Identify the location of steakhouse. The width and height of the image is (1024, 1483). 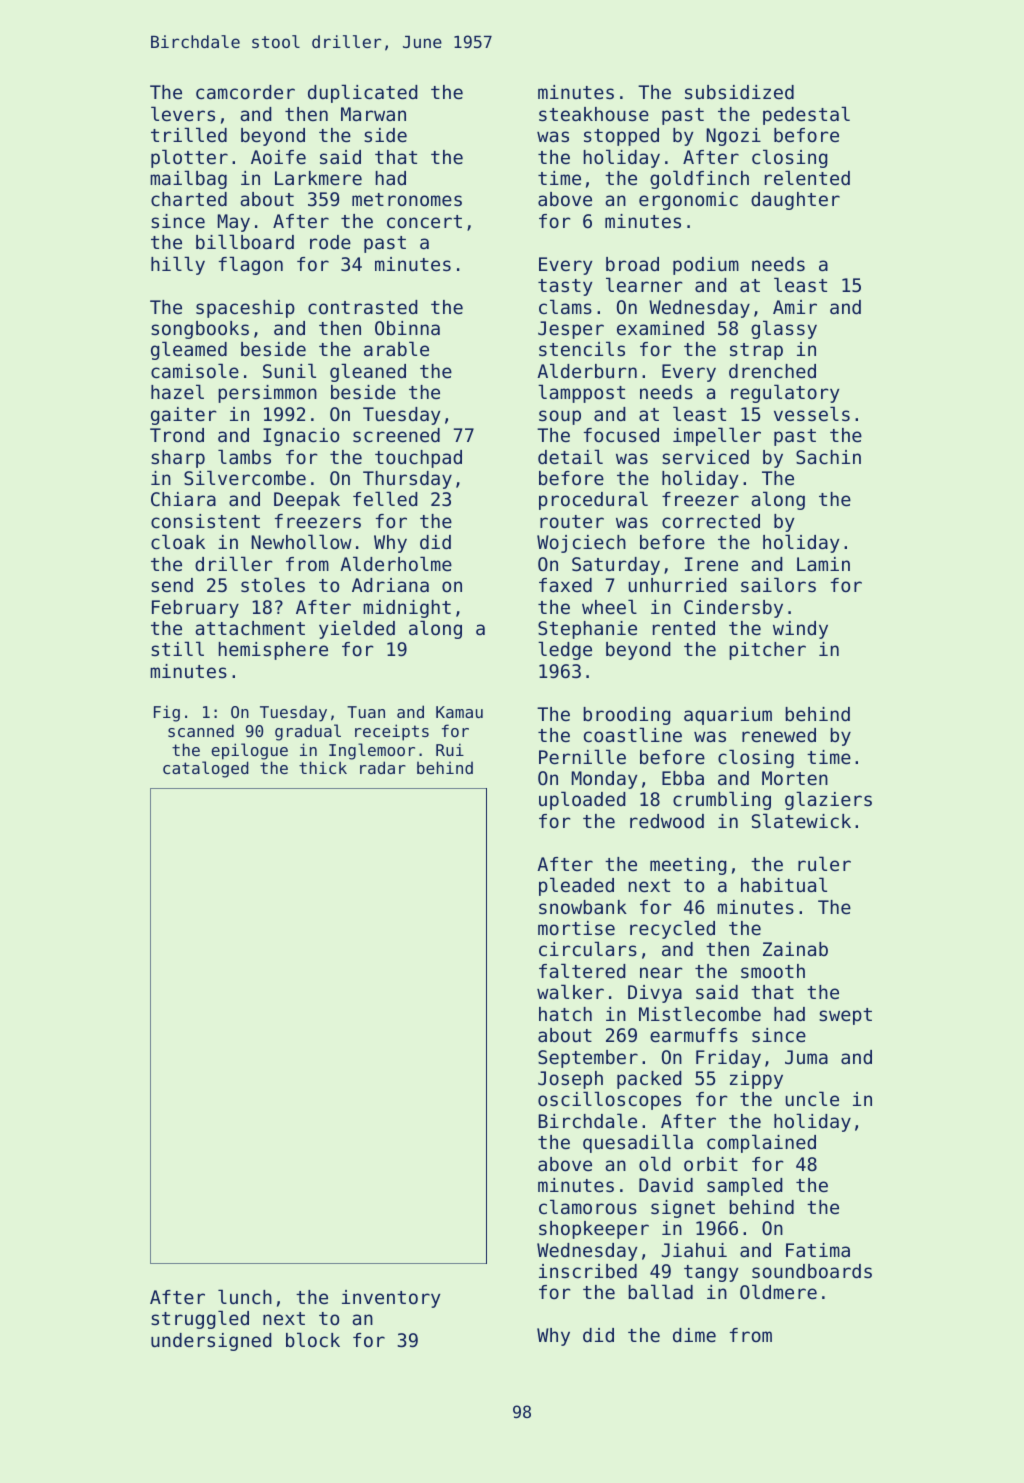
(594, 114).
